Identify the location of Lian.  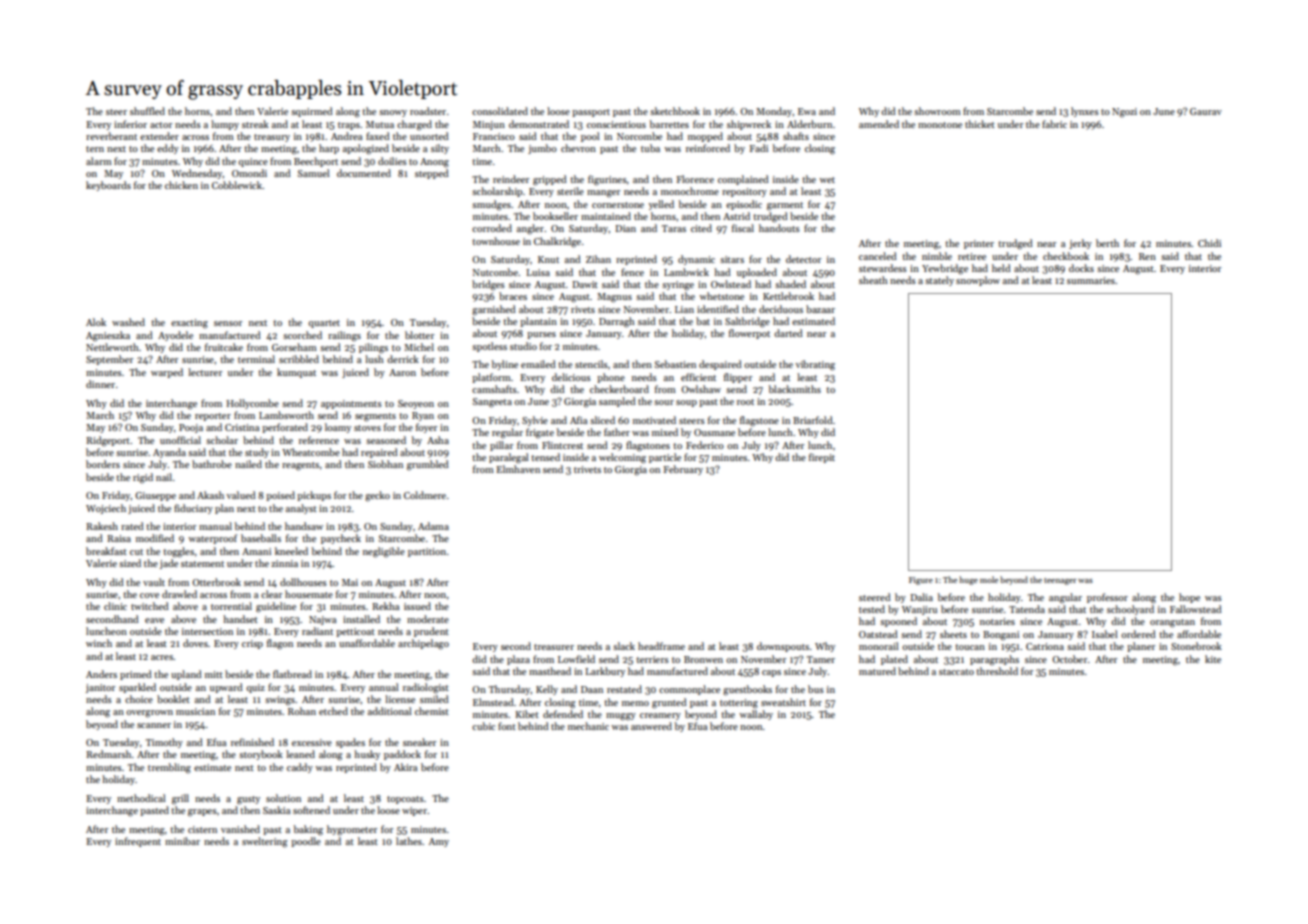
(684, 309).
